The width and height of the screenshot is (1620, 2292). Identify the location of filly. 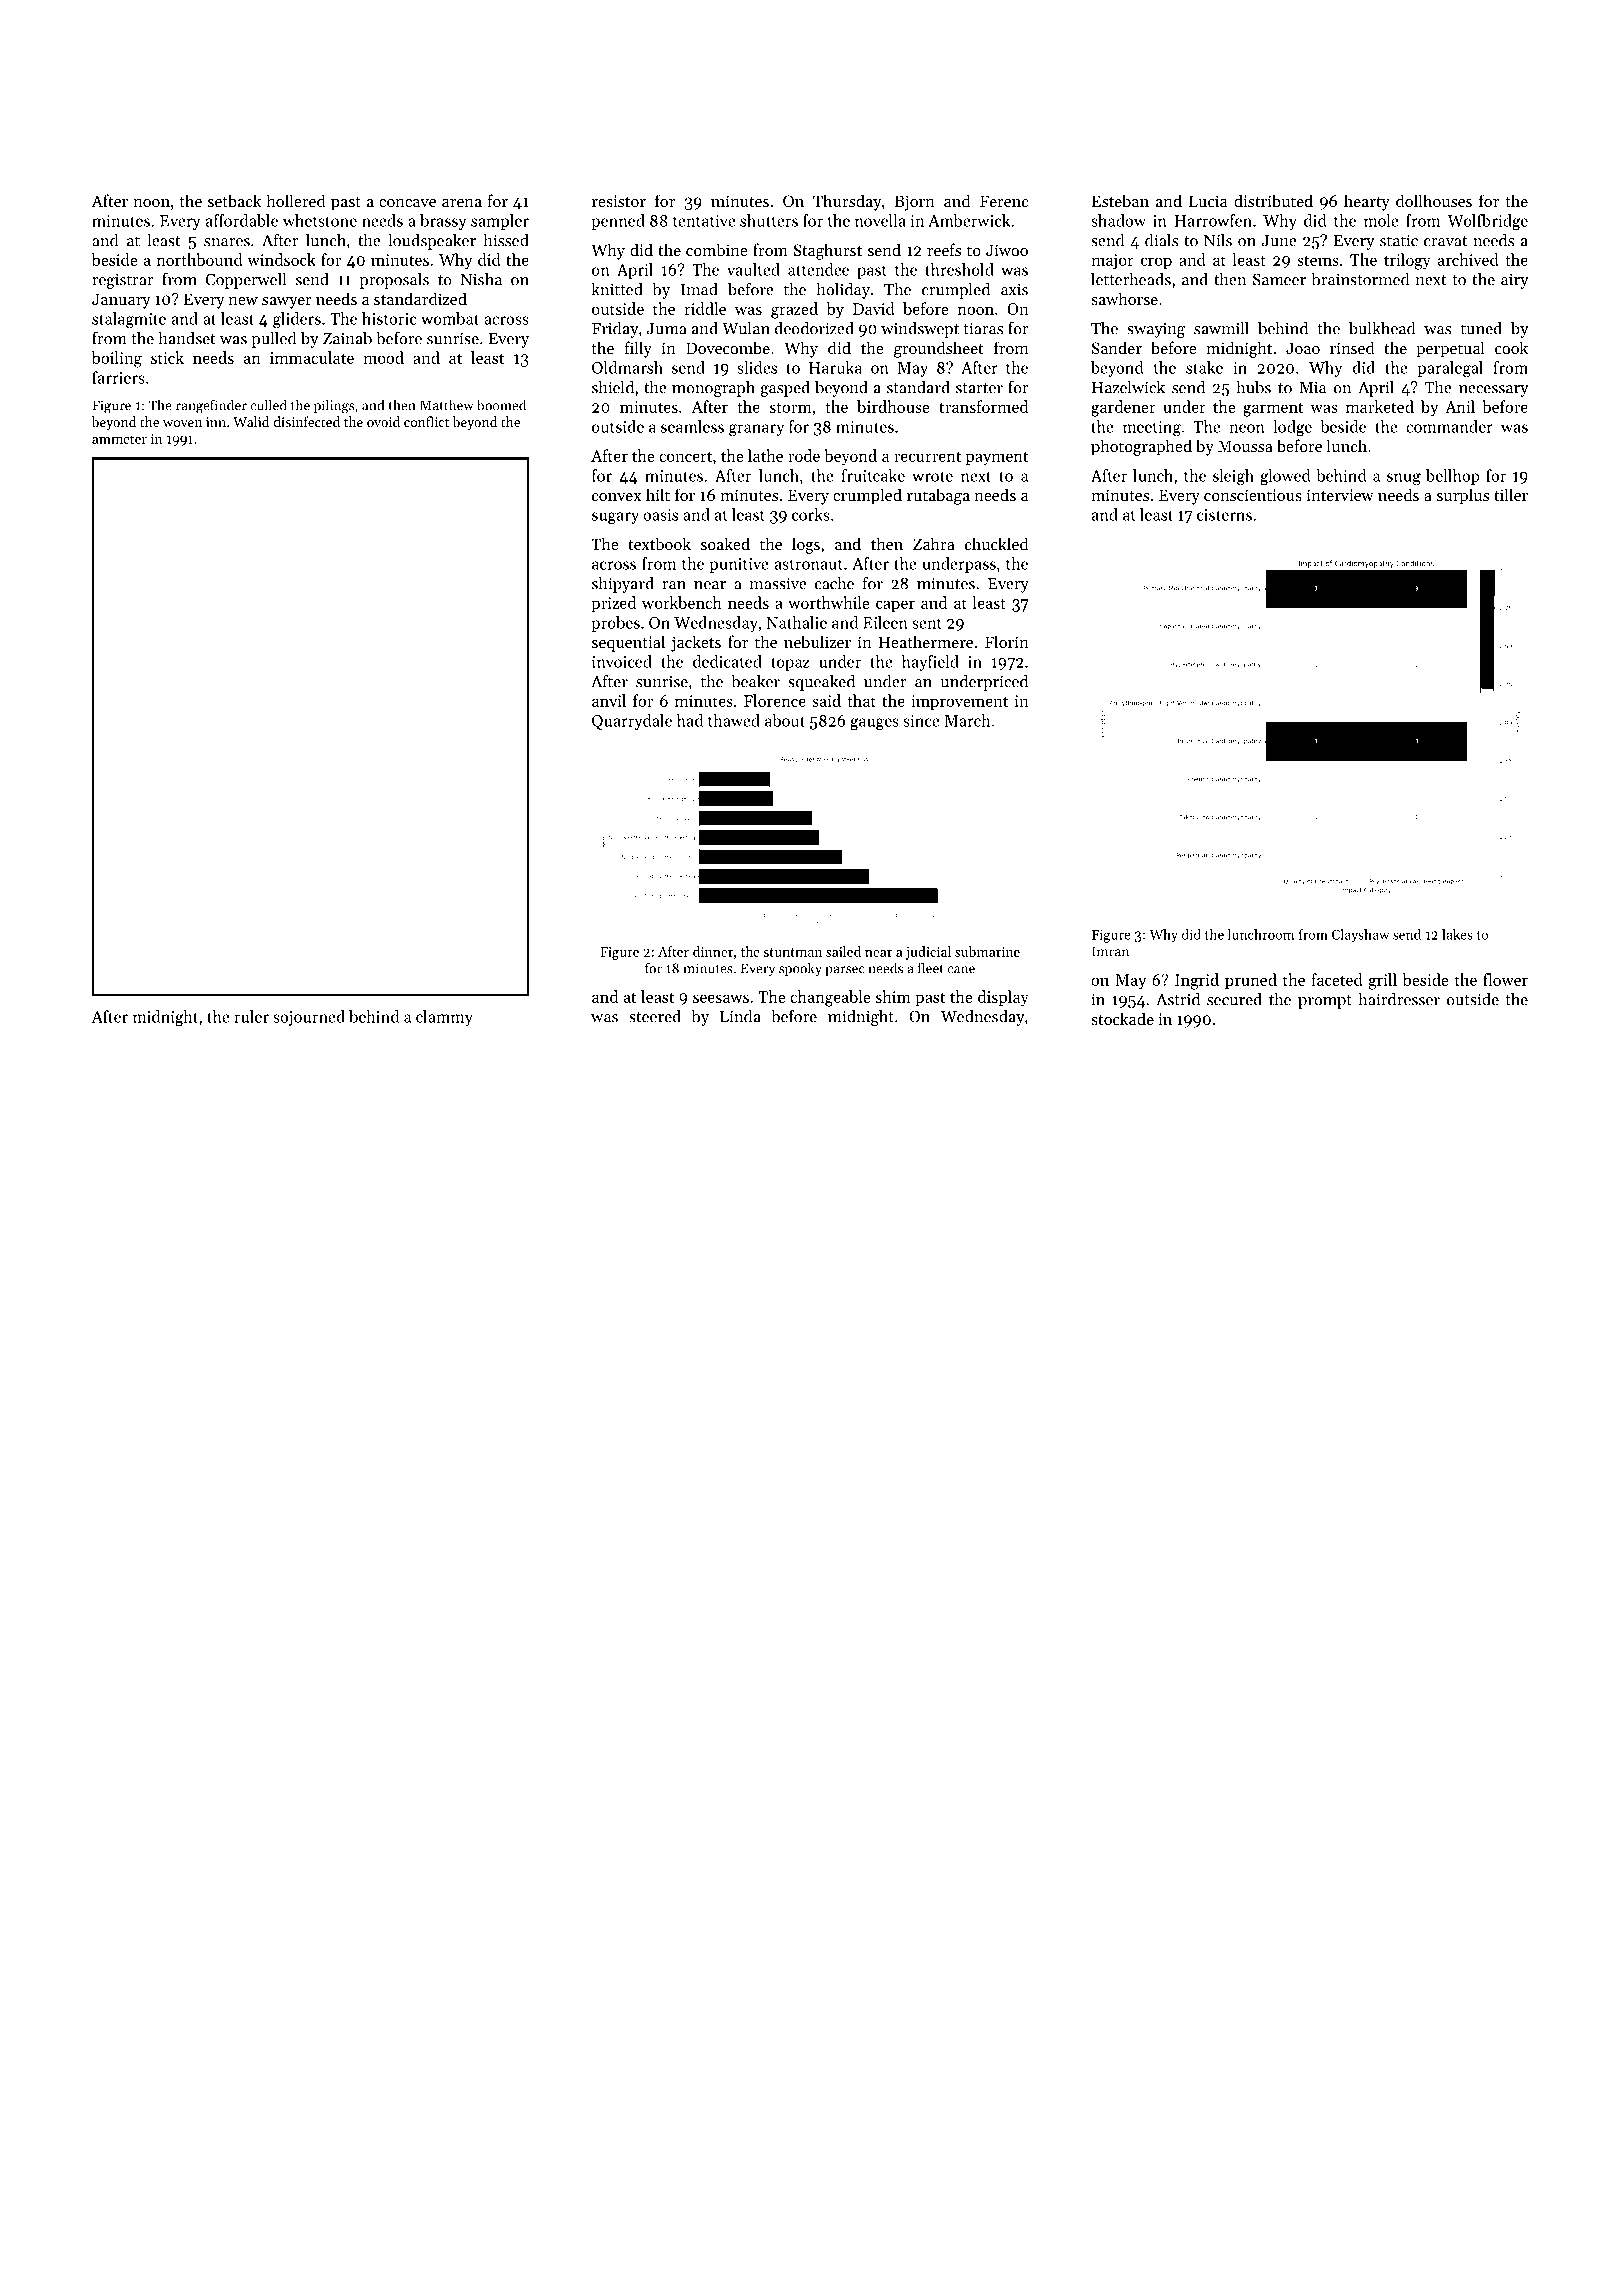
(638, 349).
